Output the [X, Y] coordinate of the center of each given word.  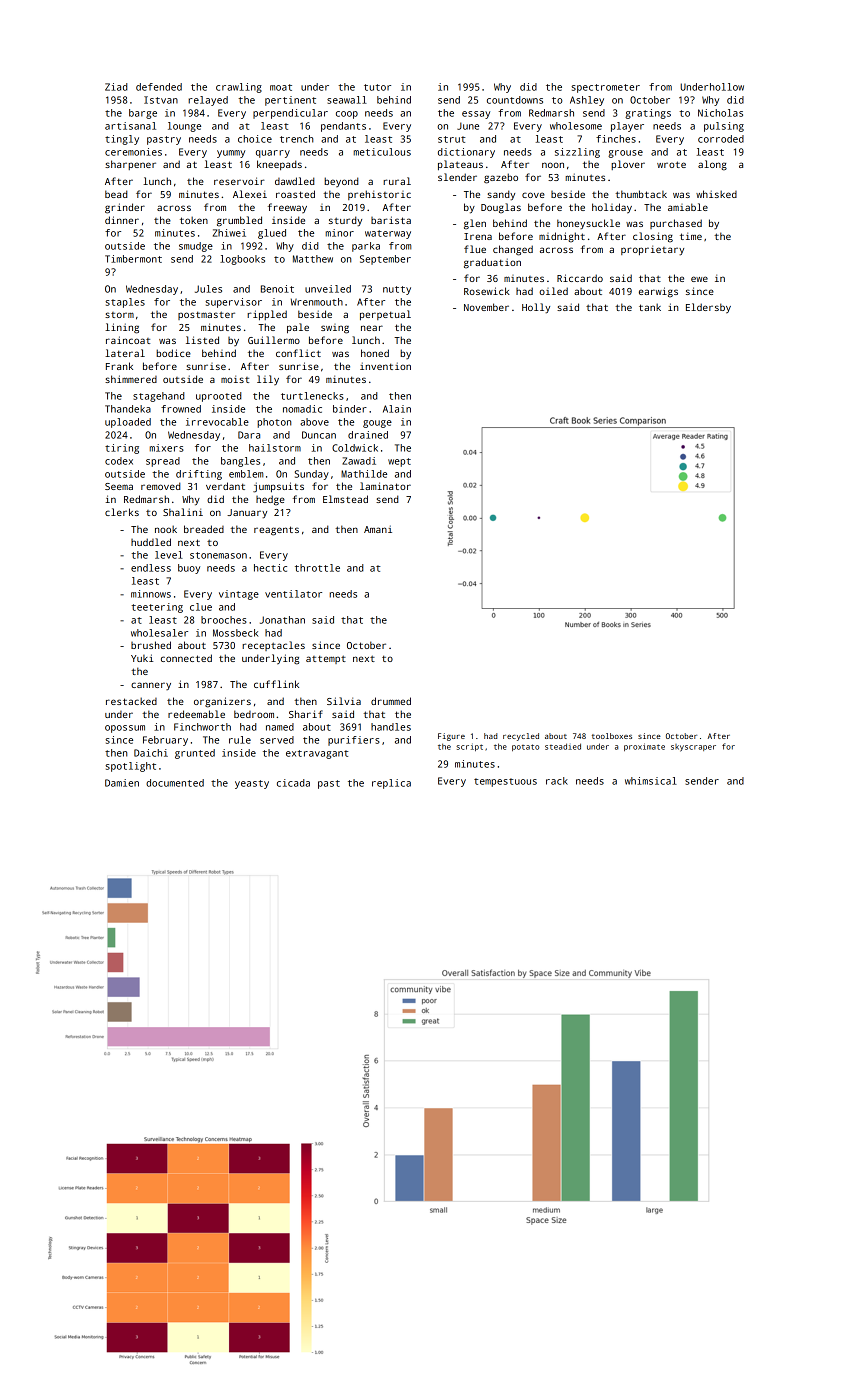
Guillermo [274, 340]
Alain [397, 409]
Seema [119, 486]
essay [476, 115]
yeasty [252, 784]
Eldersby [708, 308]
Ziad [116, 87]
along [712, 165]
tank [650, 307]
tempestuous [505, 782]
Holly [536, 308]
